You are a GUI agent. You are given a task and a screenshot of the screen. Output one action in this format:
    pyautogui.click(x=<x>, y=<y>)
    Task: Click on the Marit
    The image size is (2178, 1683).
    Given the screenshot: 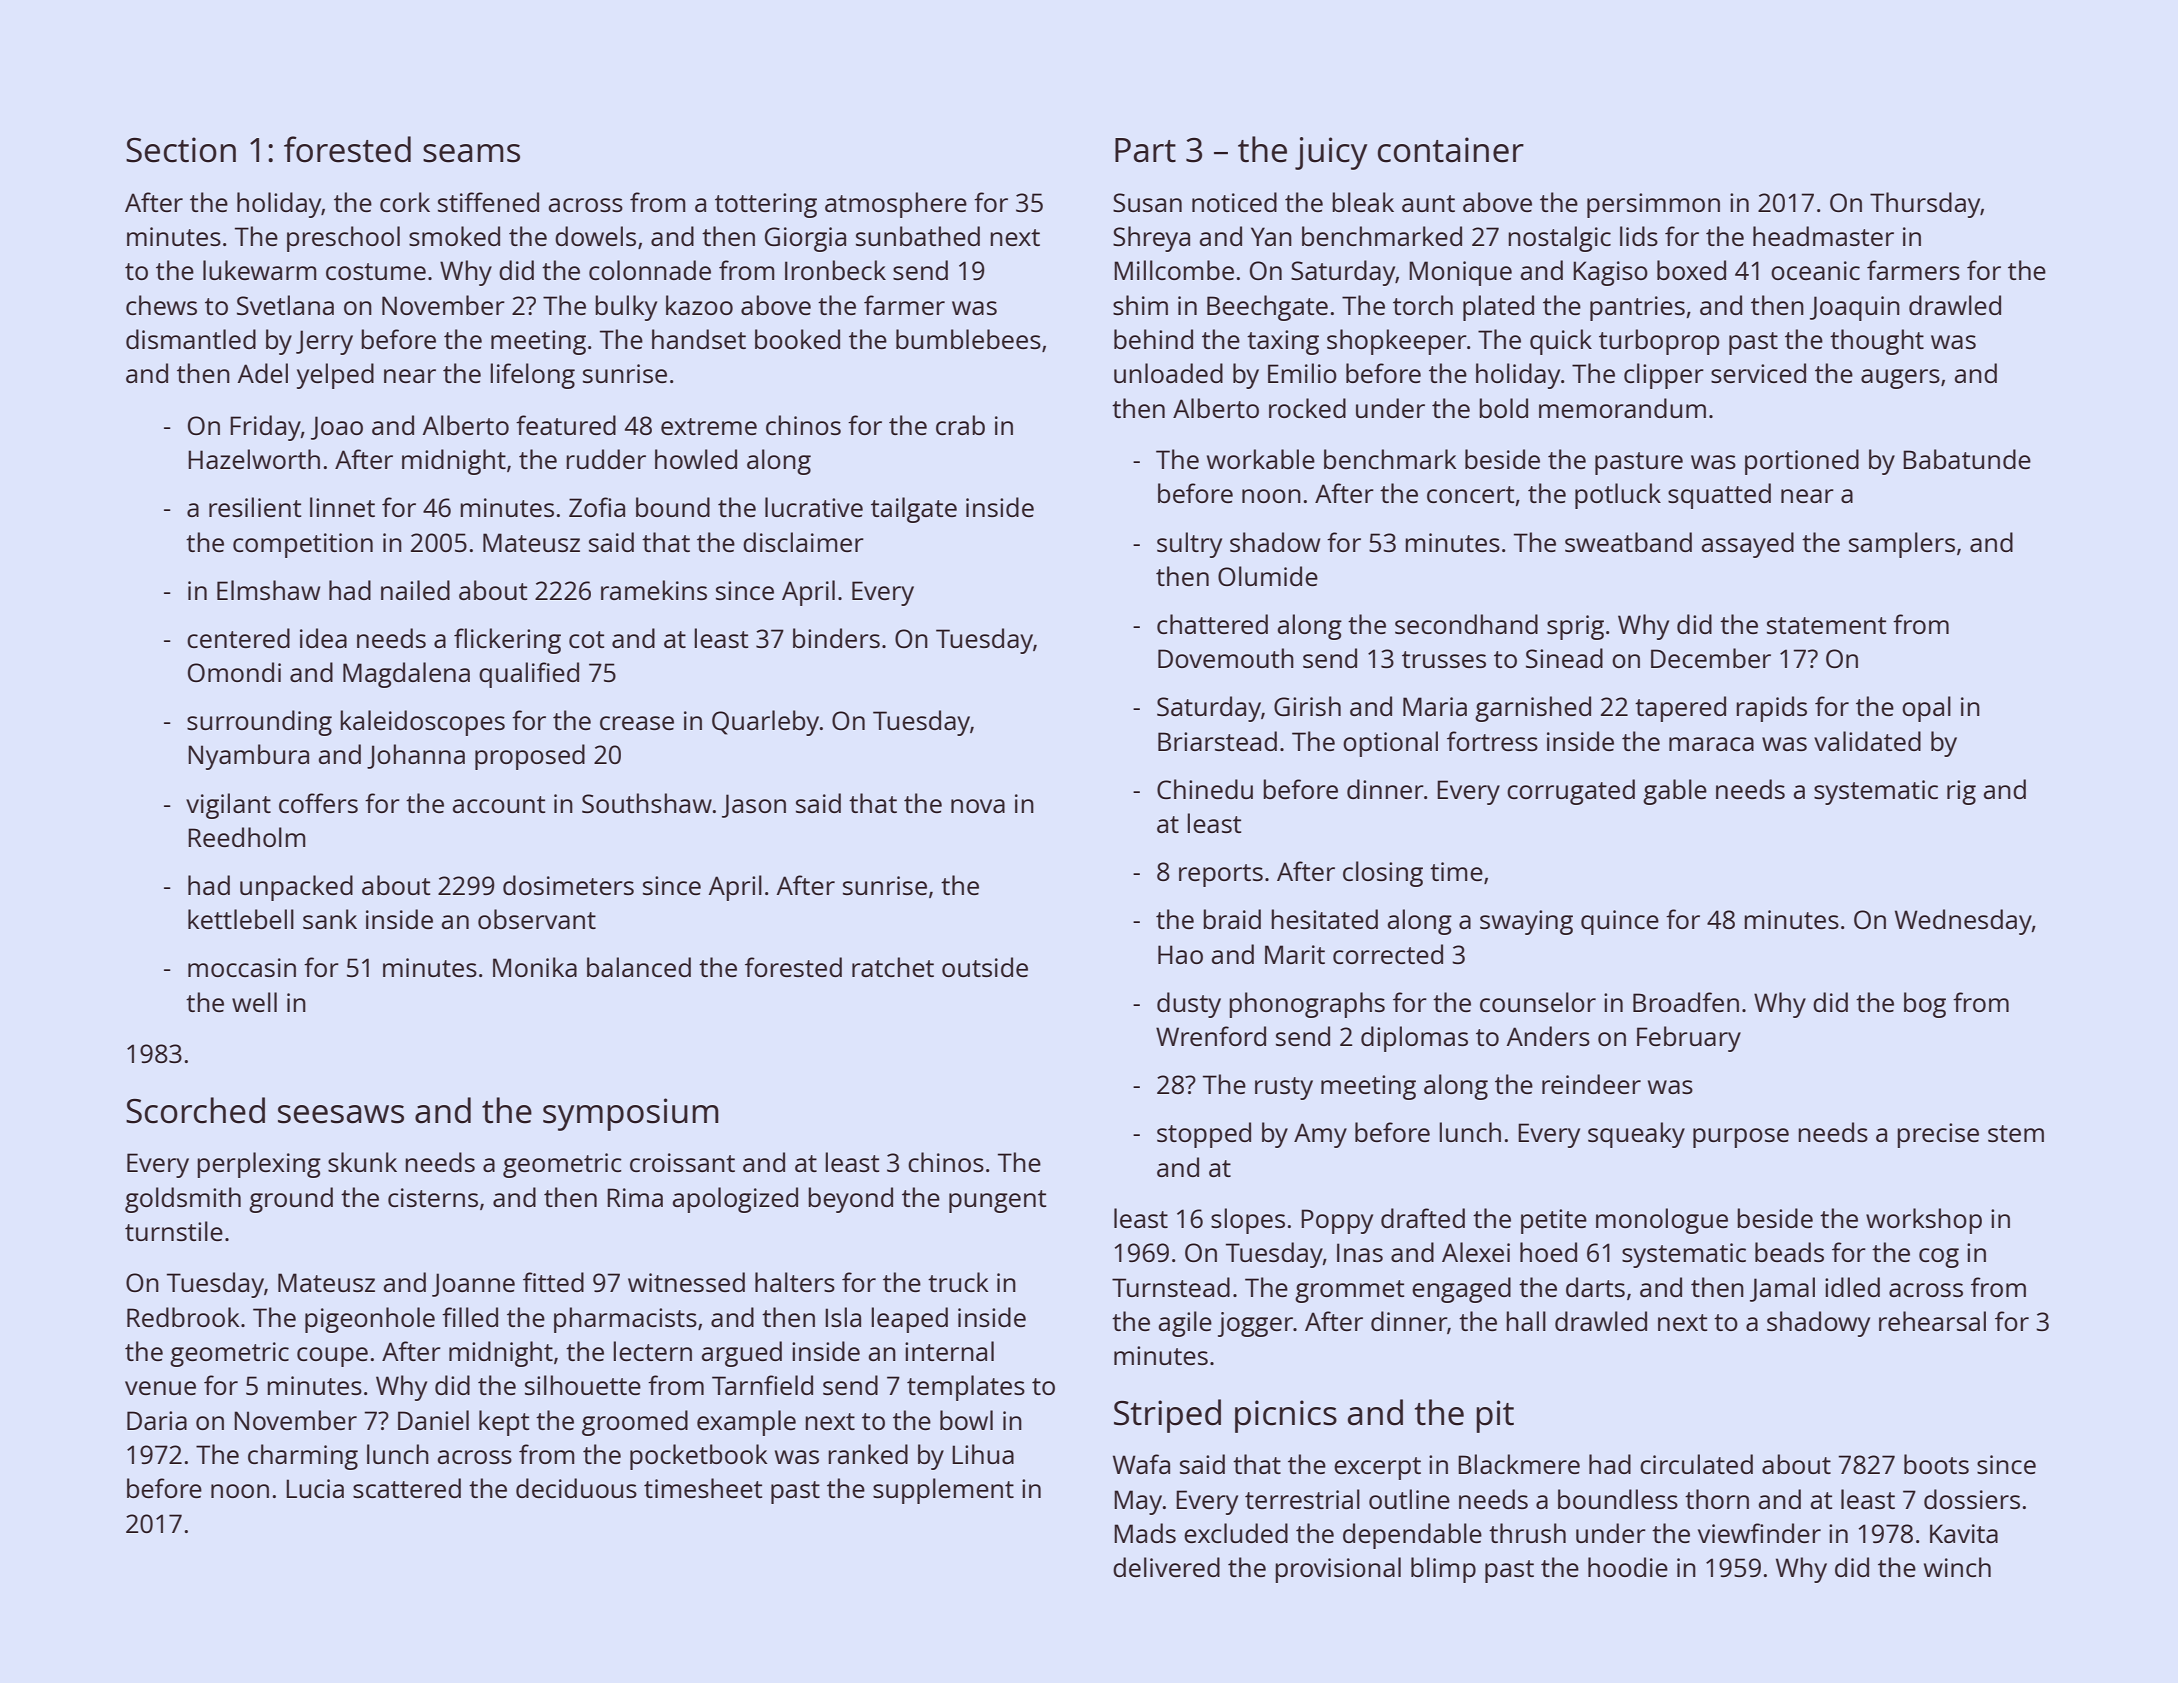 What is the action you would take?
    pyautogui.click(x=1295, y=954)
